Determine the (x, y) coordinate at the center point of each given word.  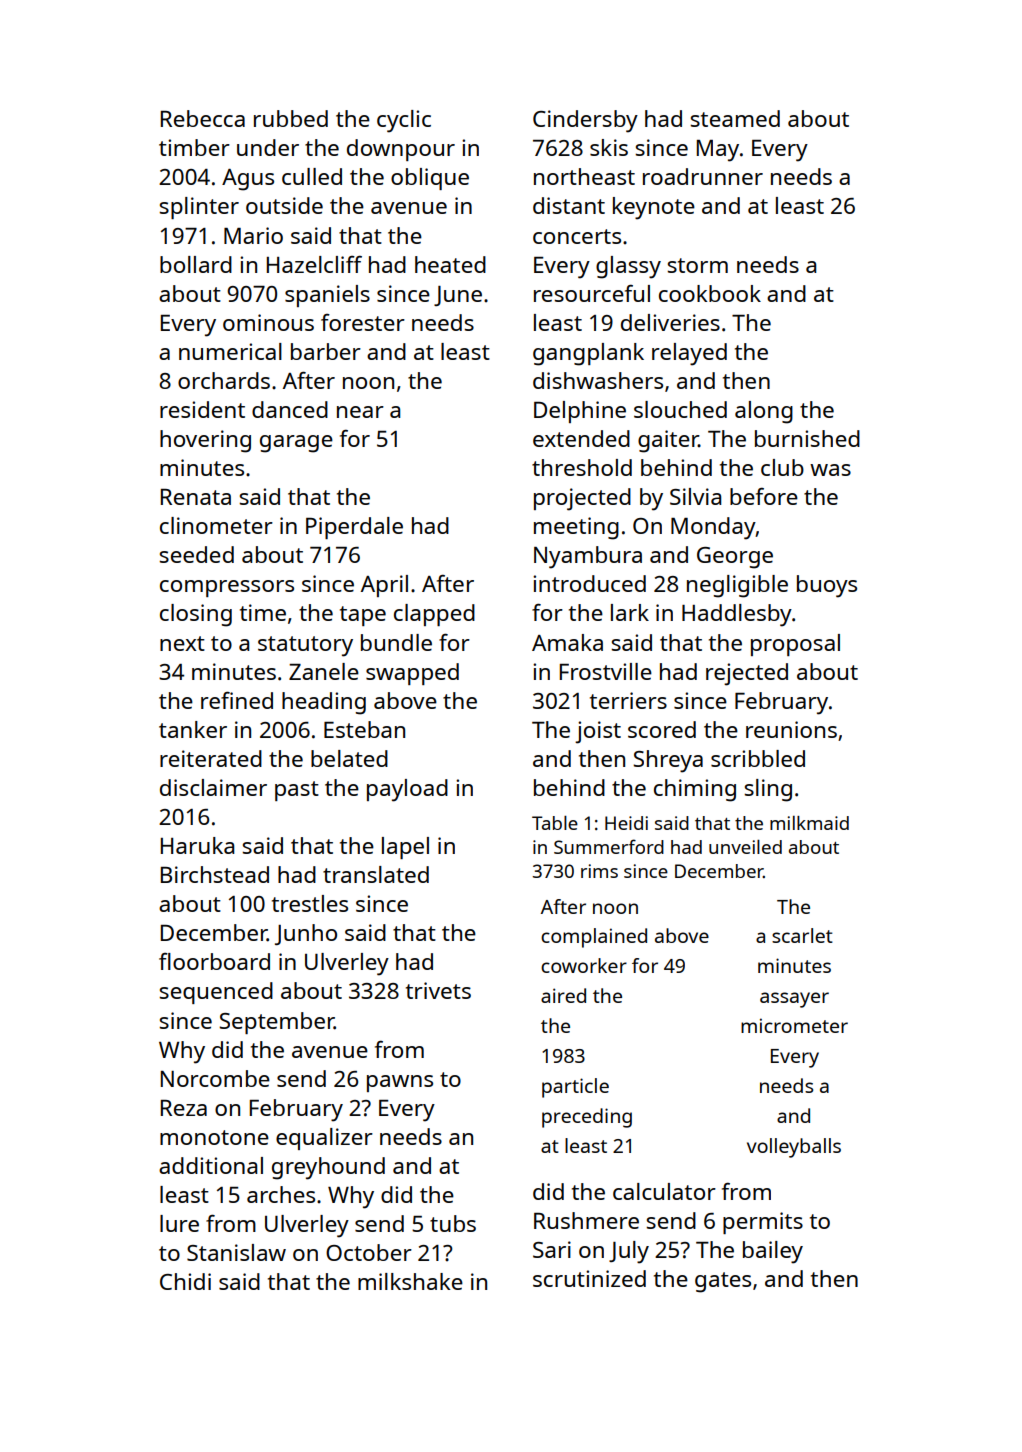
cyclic (404, 121)
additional (211, 1165)
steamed (735, 118)
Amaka (567, 642)
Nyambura (588, 557)
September (276, 1023)
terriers (628, 700)
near (360, 412)
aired (563, 995)
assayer (794, 1000)
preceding (587, 1118)
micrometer (794, 1025)
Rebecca (203, 118)
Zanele (324, 671)
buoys (827, 586)
